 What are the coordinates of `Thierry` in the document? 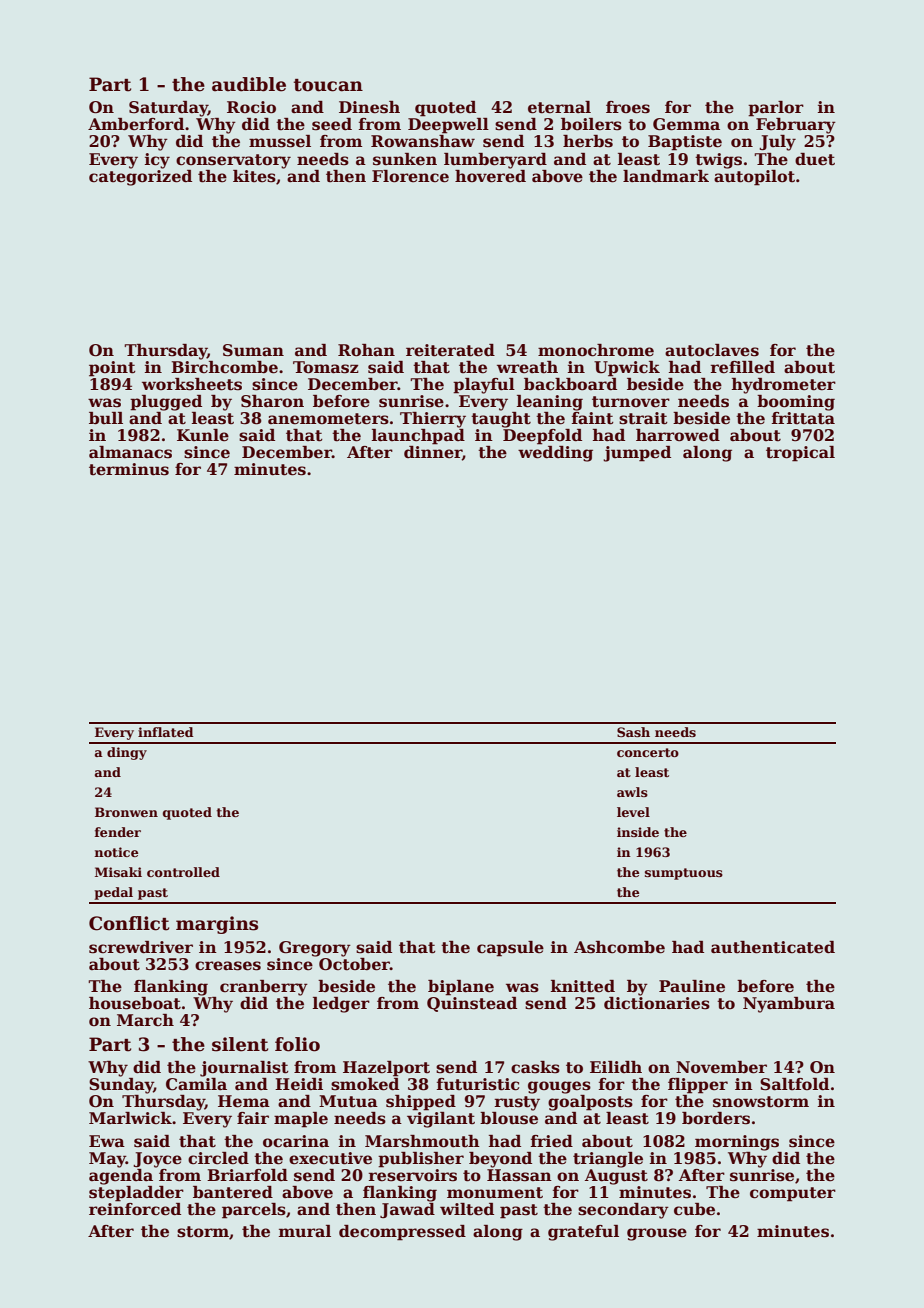 It's located at (433, 420).
